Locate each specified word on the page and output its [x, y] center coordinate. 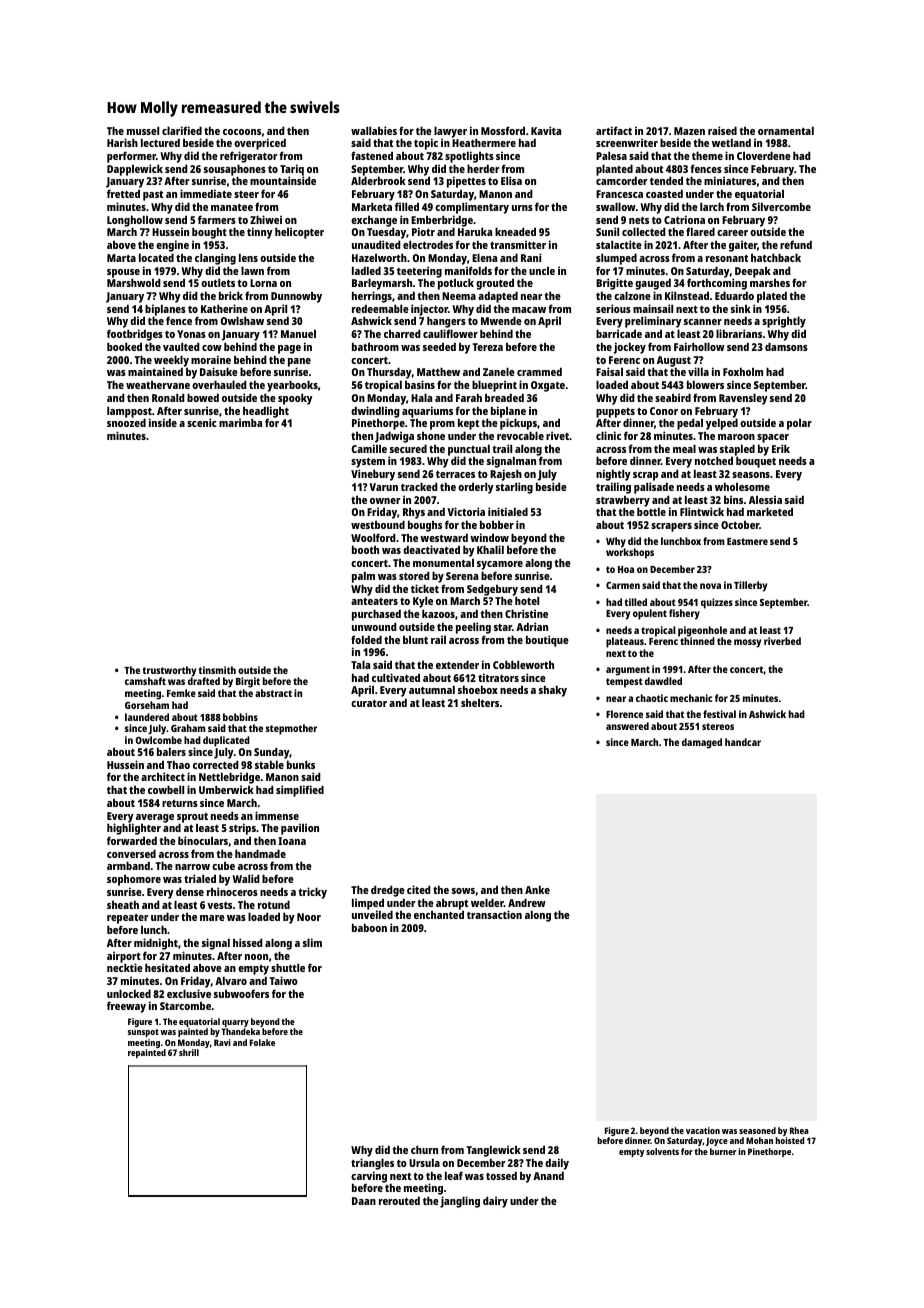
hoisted [790, 1140]
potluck [456, 284]
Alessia [765, 499]
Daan [364, 1201]
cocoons [242, 132]
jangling [460, 1202]
